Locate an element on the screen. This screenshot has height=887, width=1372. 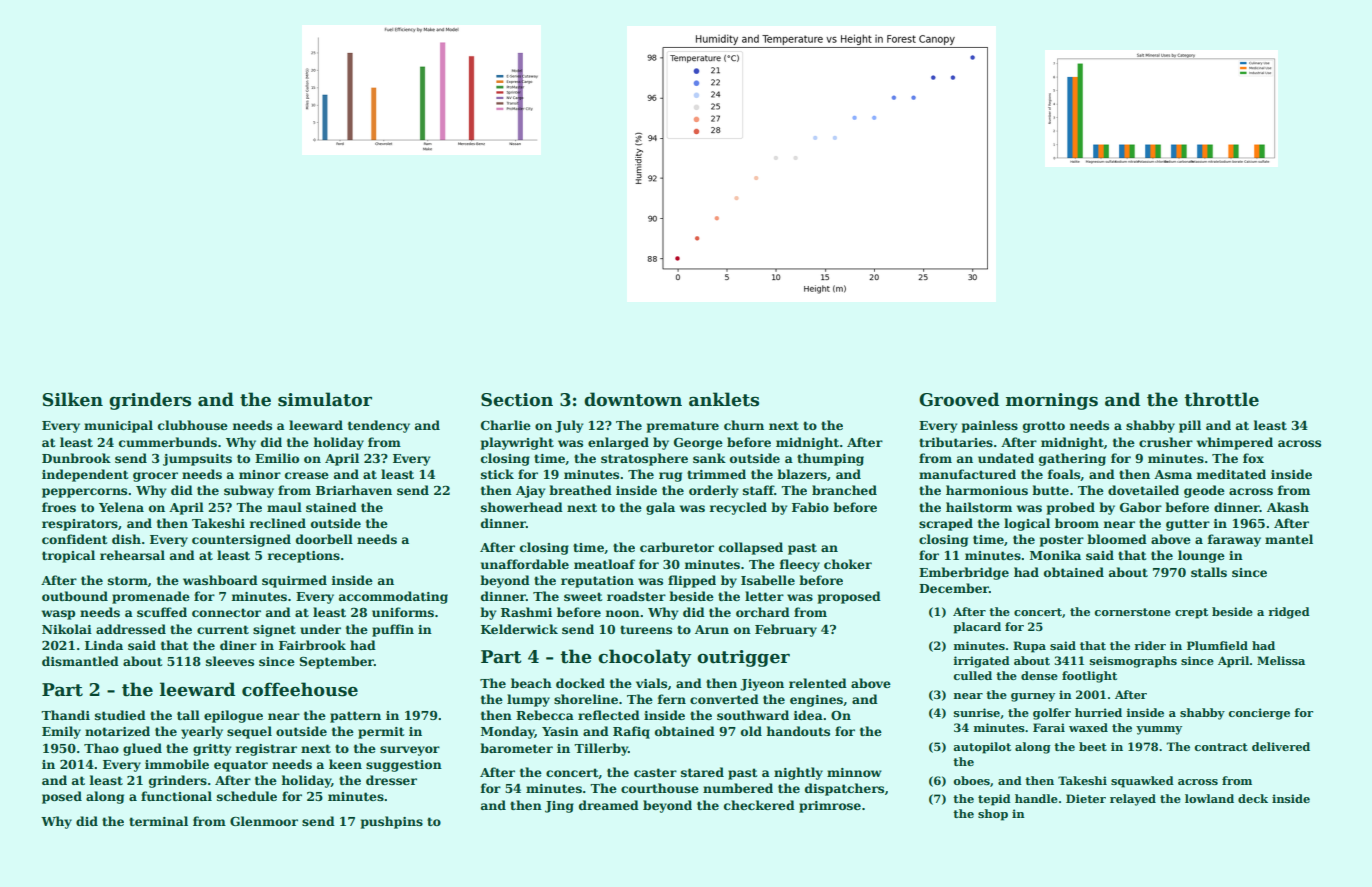
Akash is located at coordinates (1288, 507).
